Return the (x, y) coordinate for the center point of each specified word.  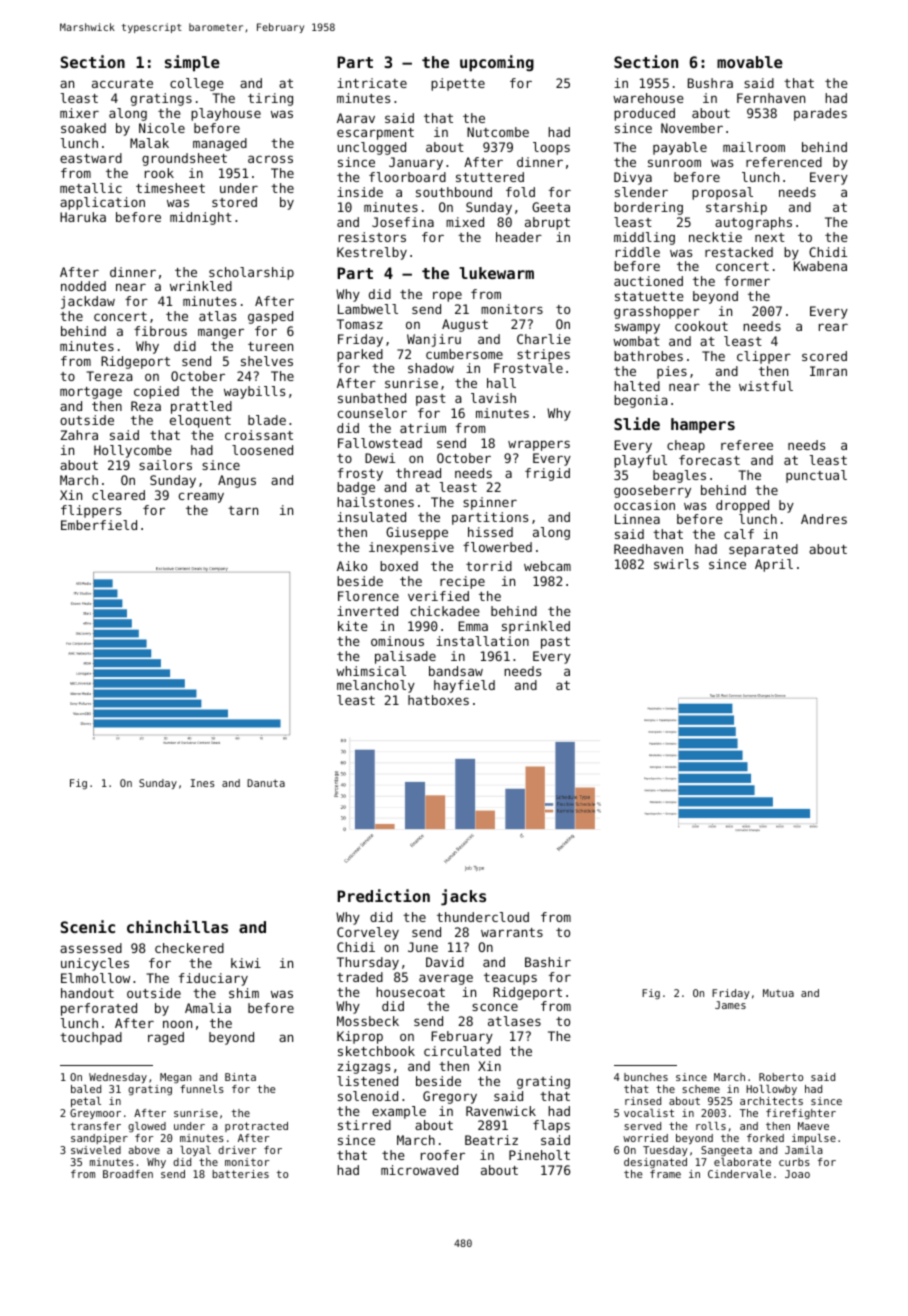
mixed (465, 222)
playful (640, 461)
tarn (243, 510)
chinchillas (177, 926)
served (642, 1126)
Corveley (368, 933)
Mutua (778, 993)
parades (820, 114)
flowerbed (497, 547)
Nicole (162, 128)
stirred (364, 1125)
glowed (147, 1127)
